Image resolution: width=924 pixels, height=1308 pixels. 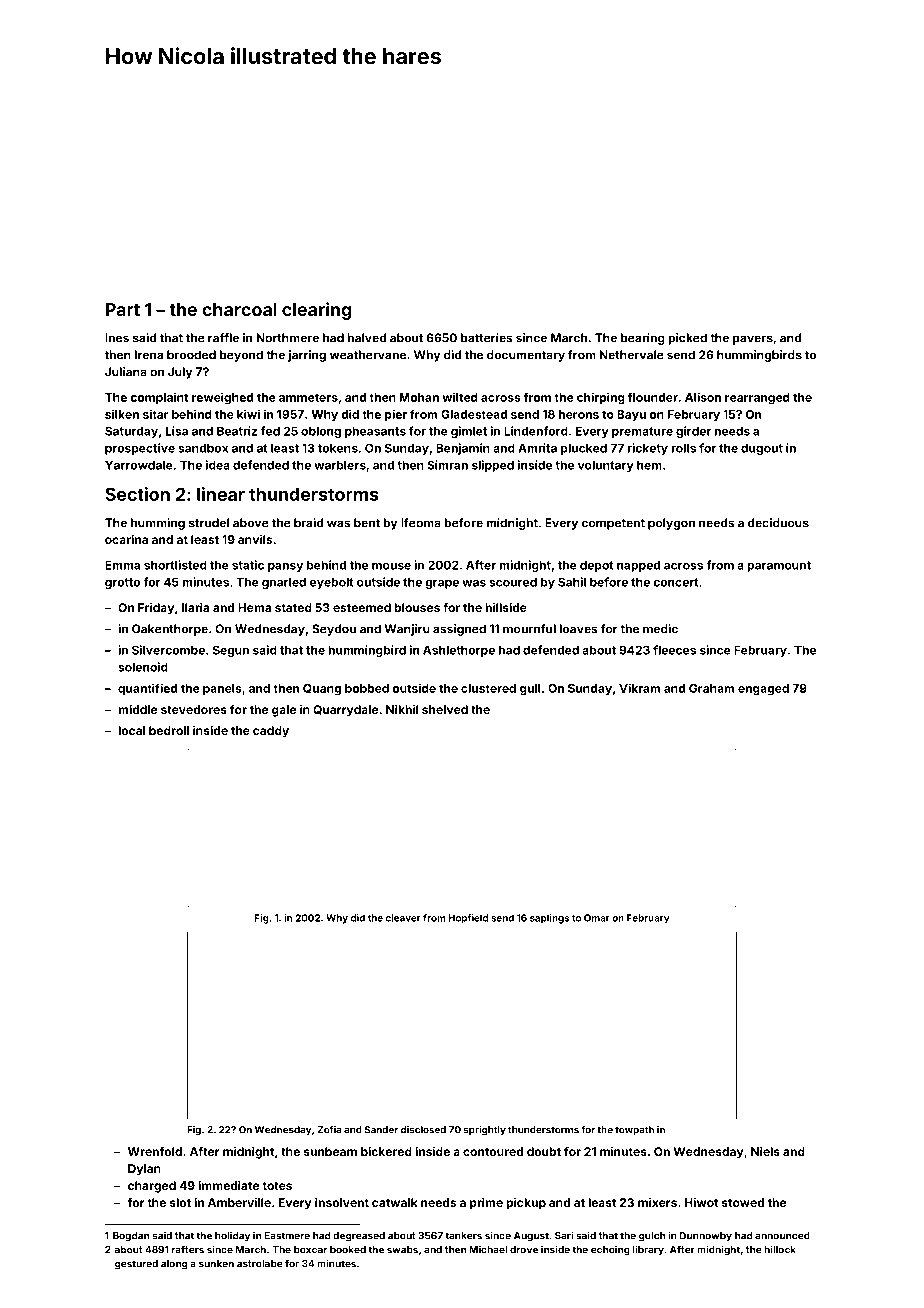 What do you see at coordinates (763, 690) in the screenshot?
I see `engaged` at bounding box center [763, 690].
